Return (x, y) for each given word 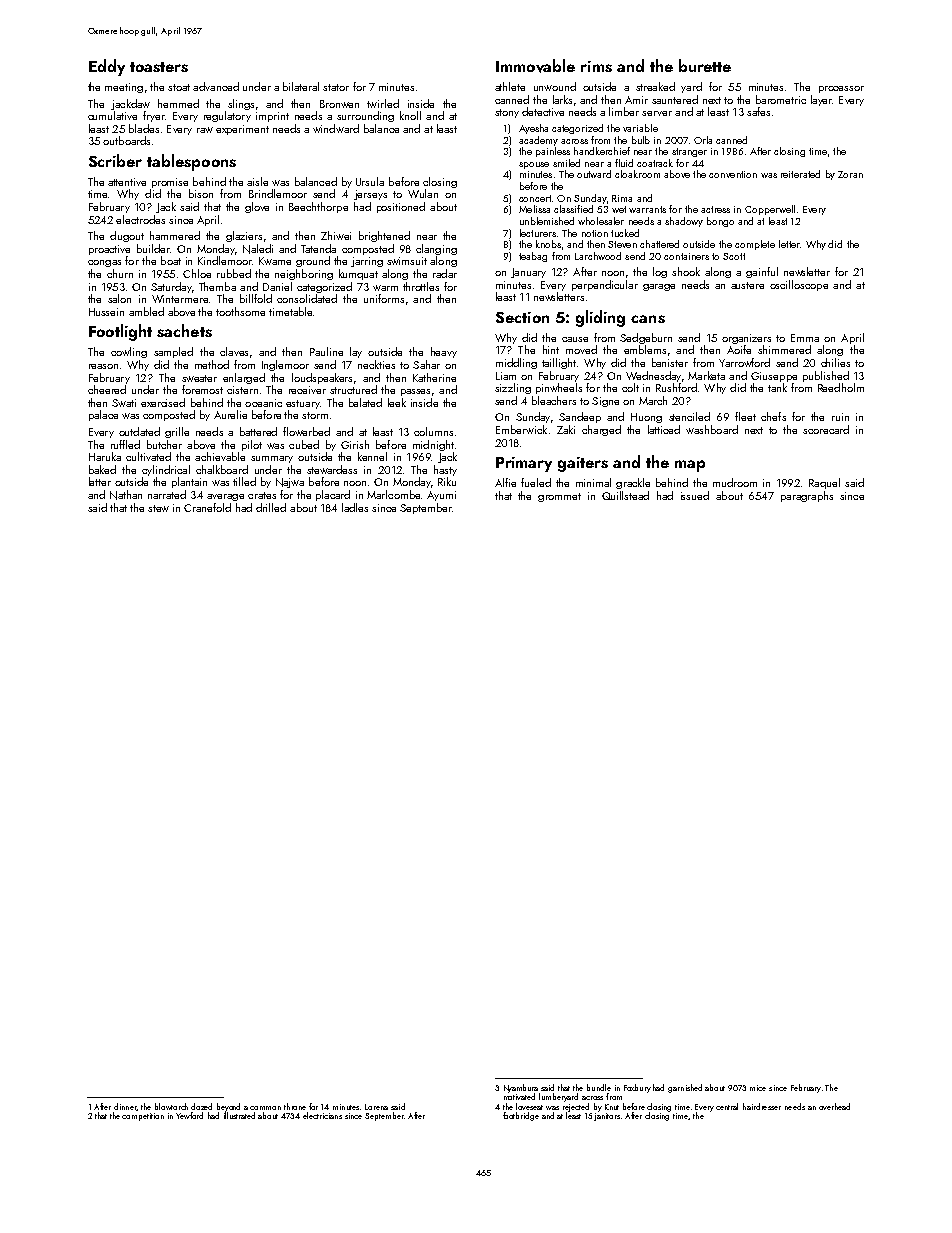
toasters (159, 67)
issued (695, 495)
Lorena (376, 1107)
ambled (146, 311)
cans (648, 319)
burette (705, 65)
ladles (355, 507)
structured (353, 389)
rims (596, 66)
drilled (271, 507)
